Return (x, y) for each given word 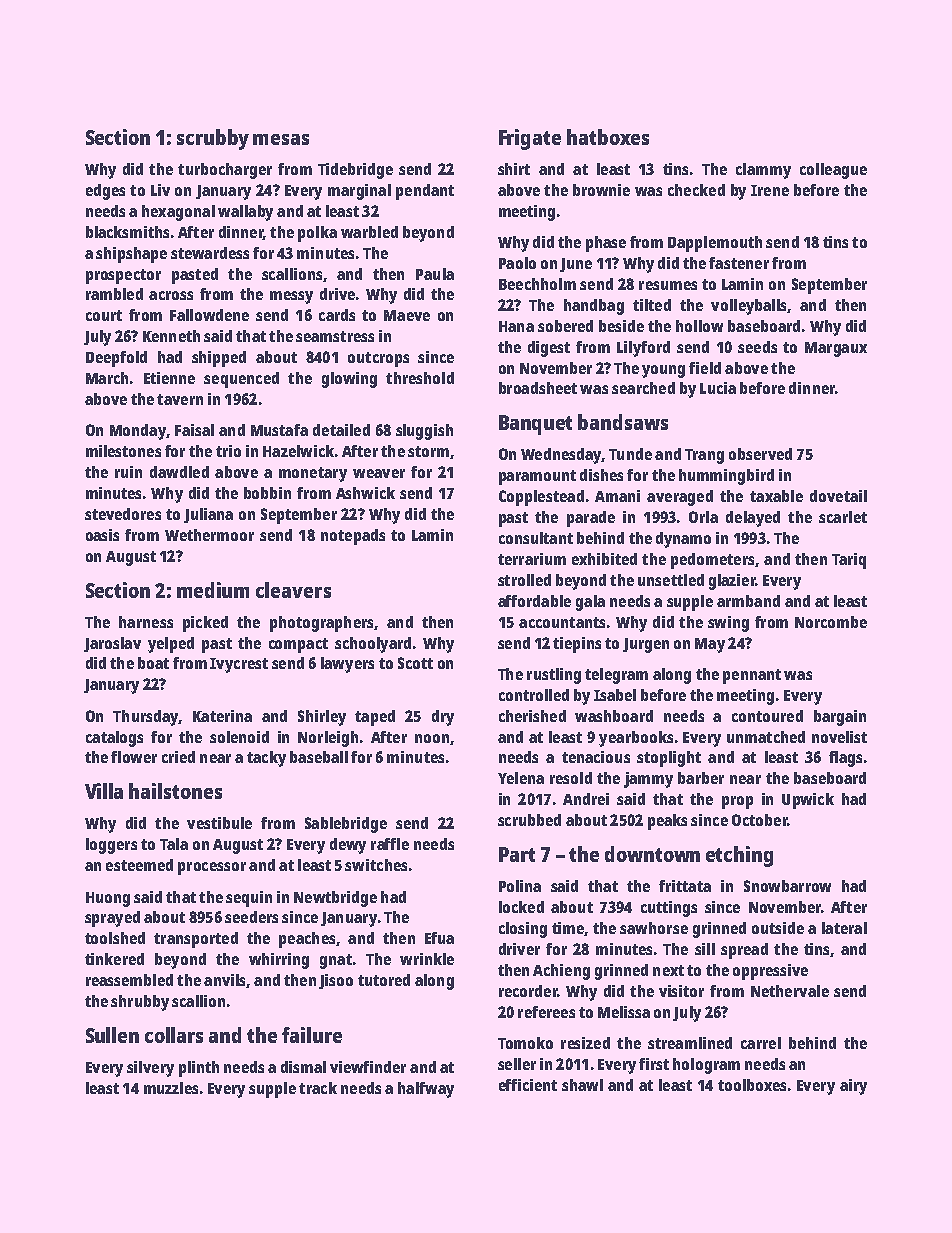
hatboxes (608, 137)
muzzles (171, 1088)
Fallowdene (209, 315)
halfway (426, 1090)
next (668, 970)
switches (376, 865)
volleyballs (748, 307)
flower (134, 757)
